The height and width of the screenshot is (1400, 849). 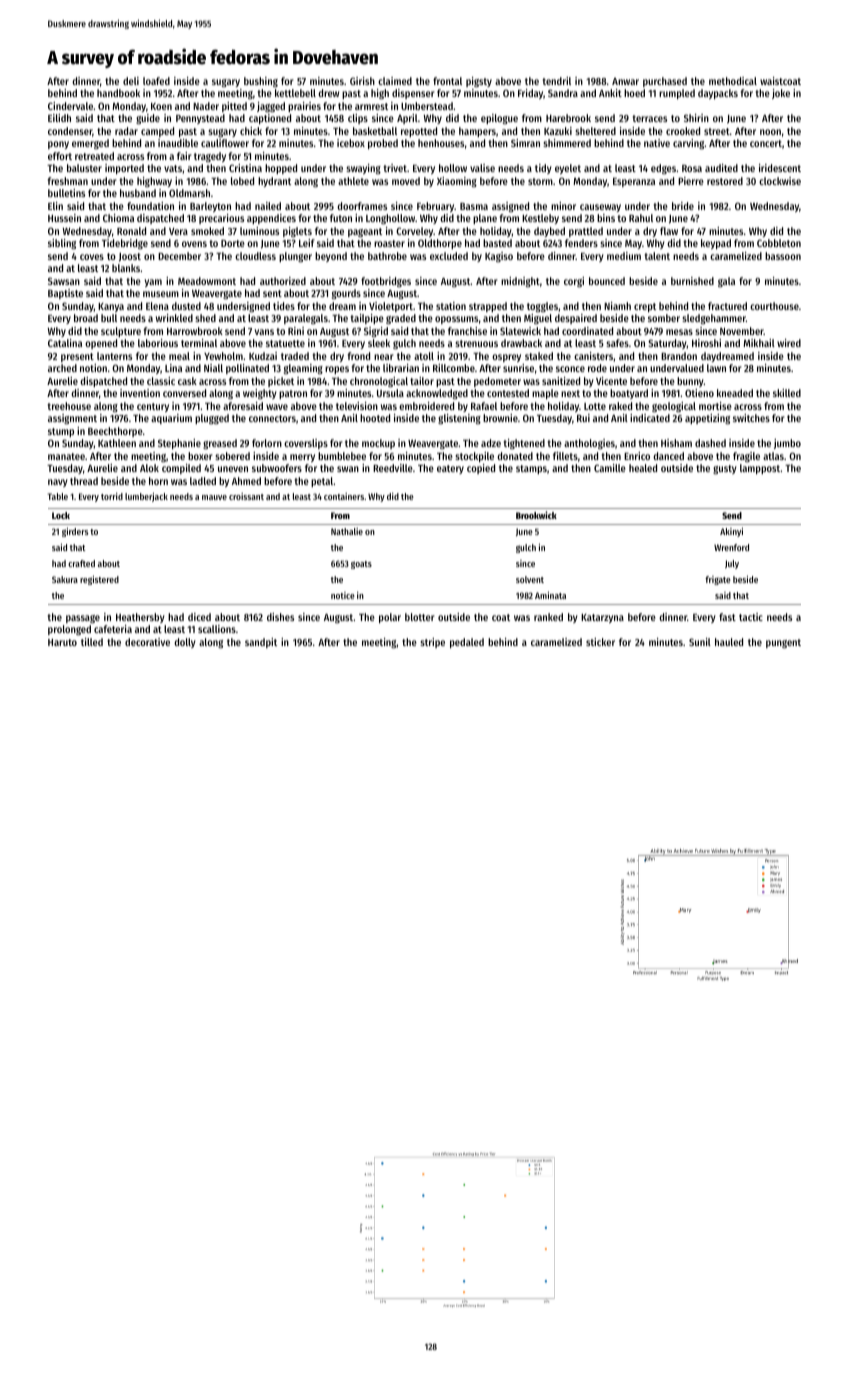 What do you see at coordinates (557, 81) in the screenshot?
I see `tendril` at bounding box center [557, 81].
